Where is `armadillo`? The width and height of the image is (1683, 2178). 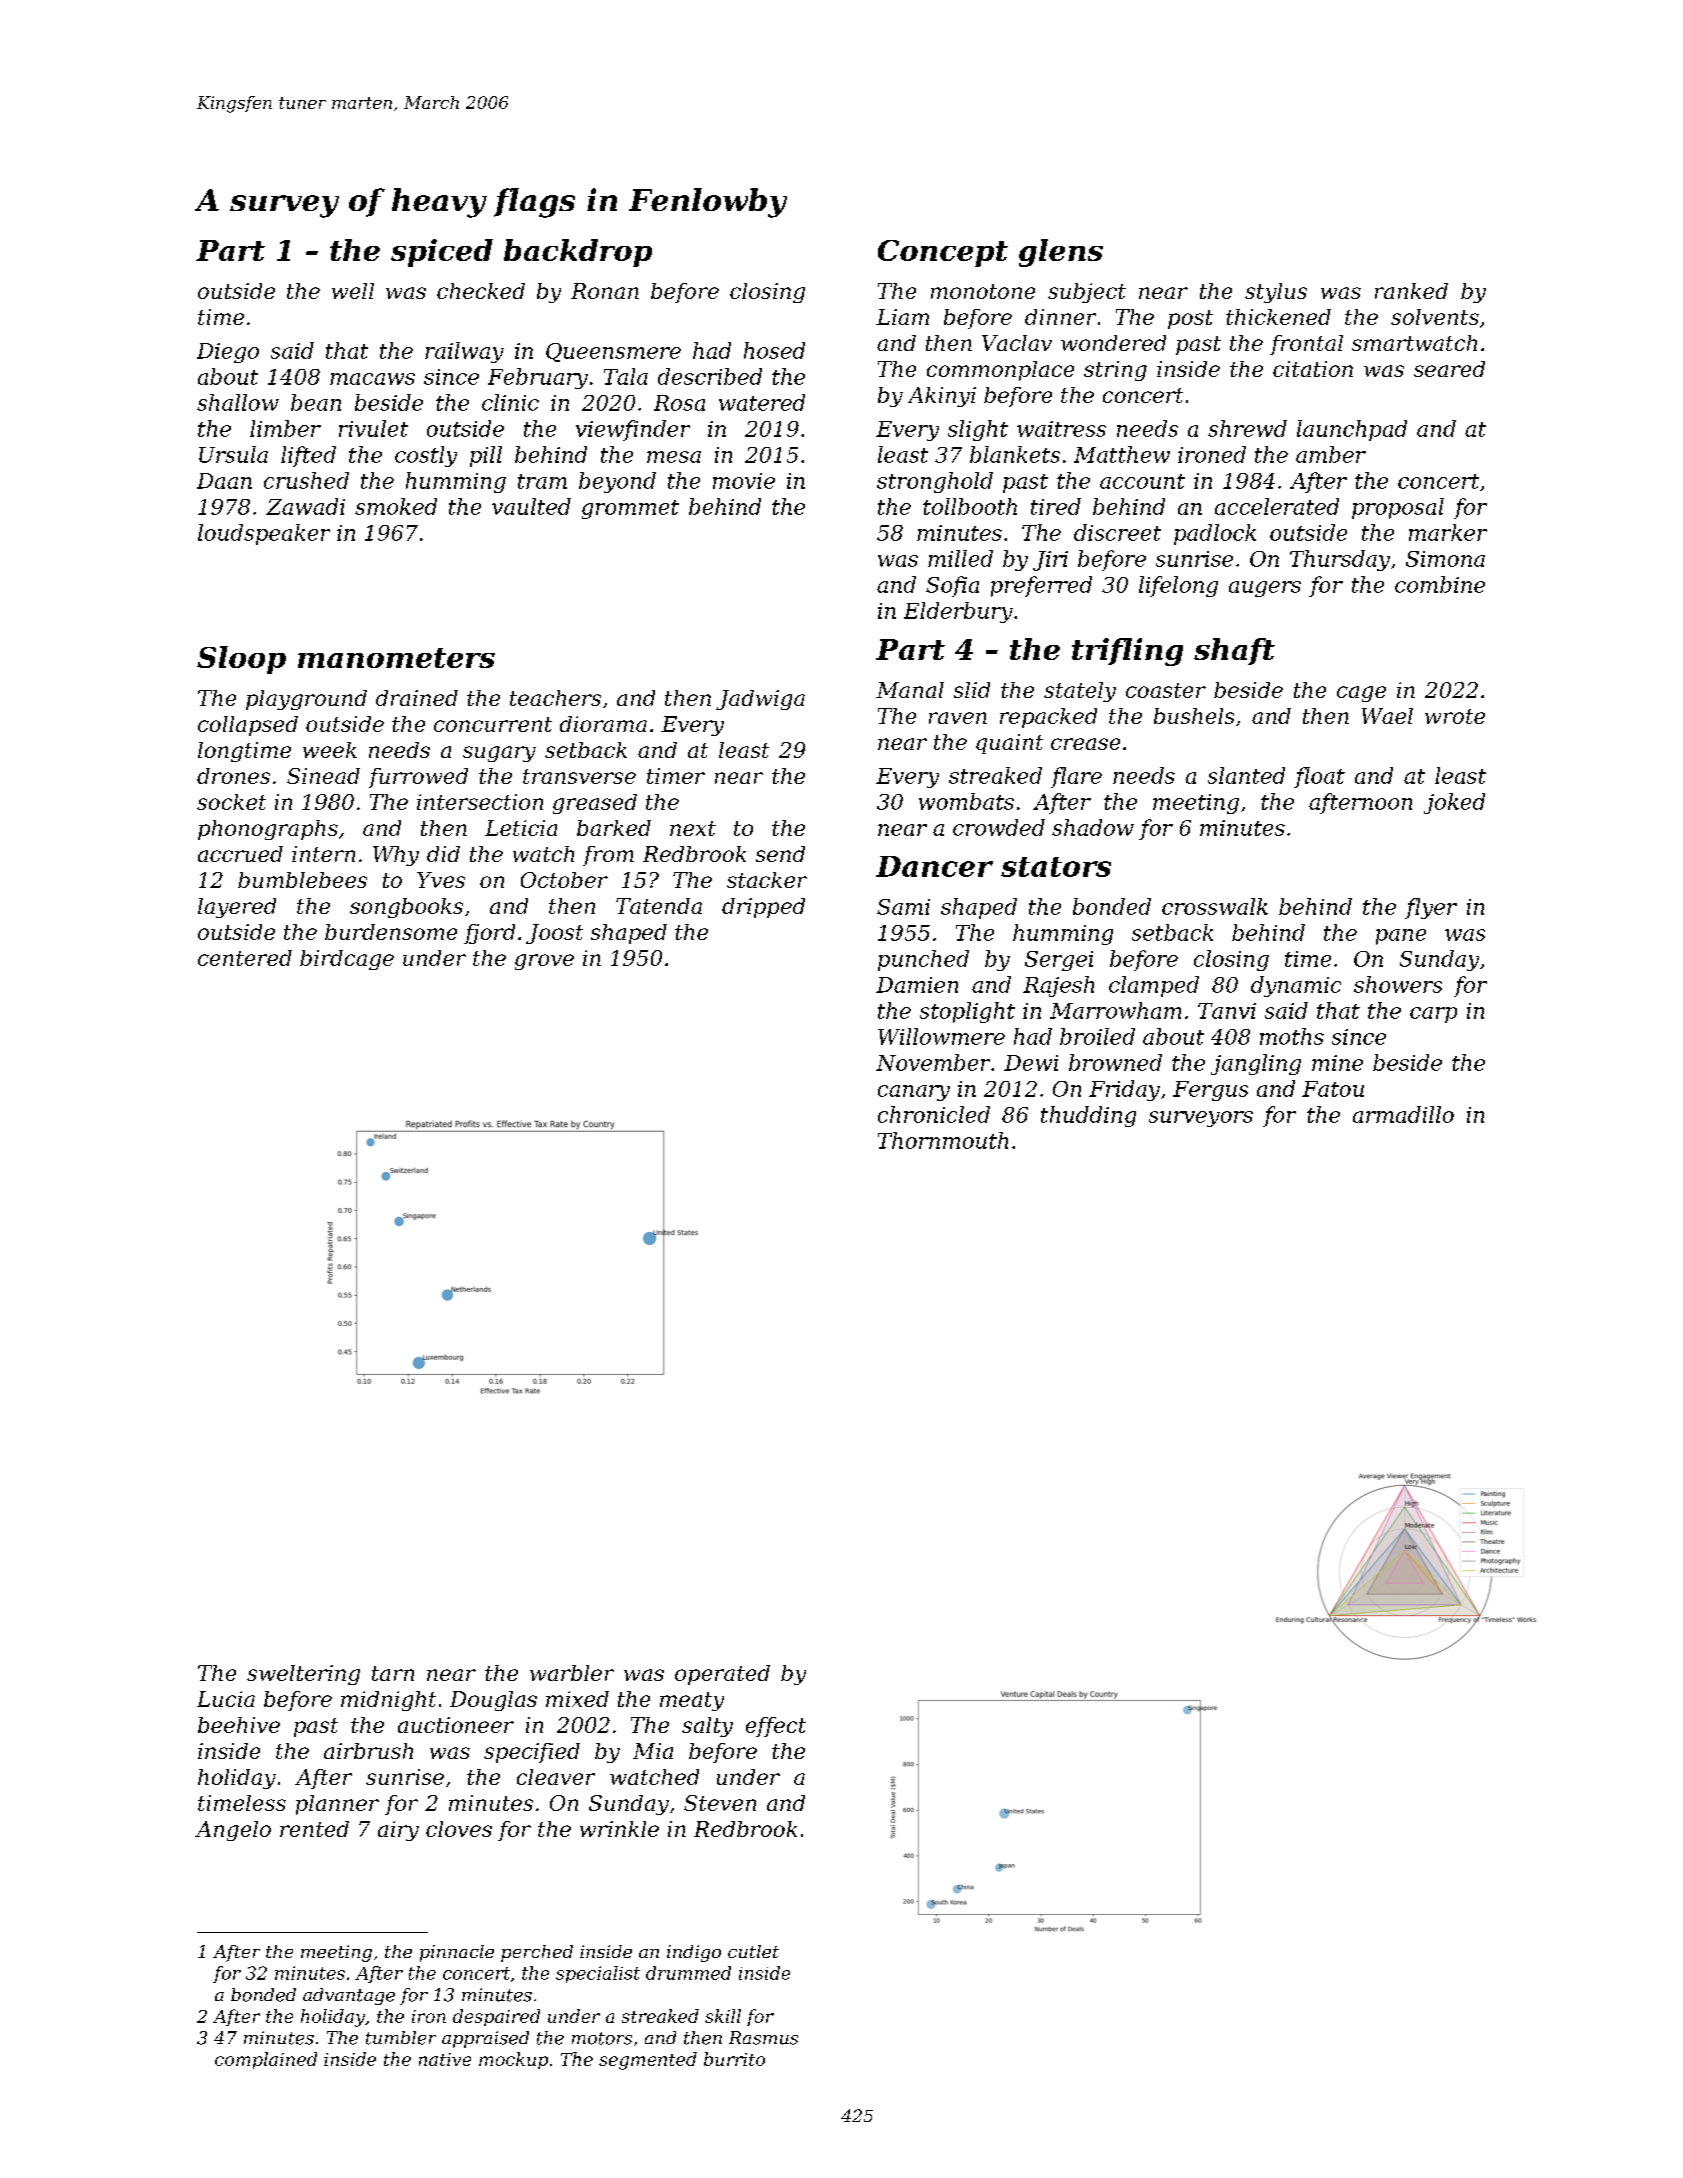 armadillo is located at coordinates (1403, 1114).
